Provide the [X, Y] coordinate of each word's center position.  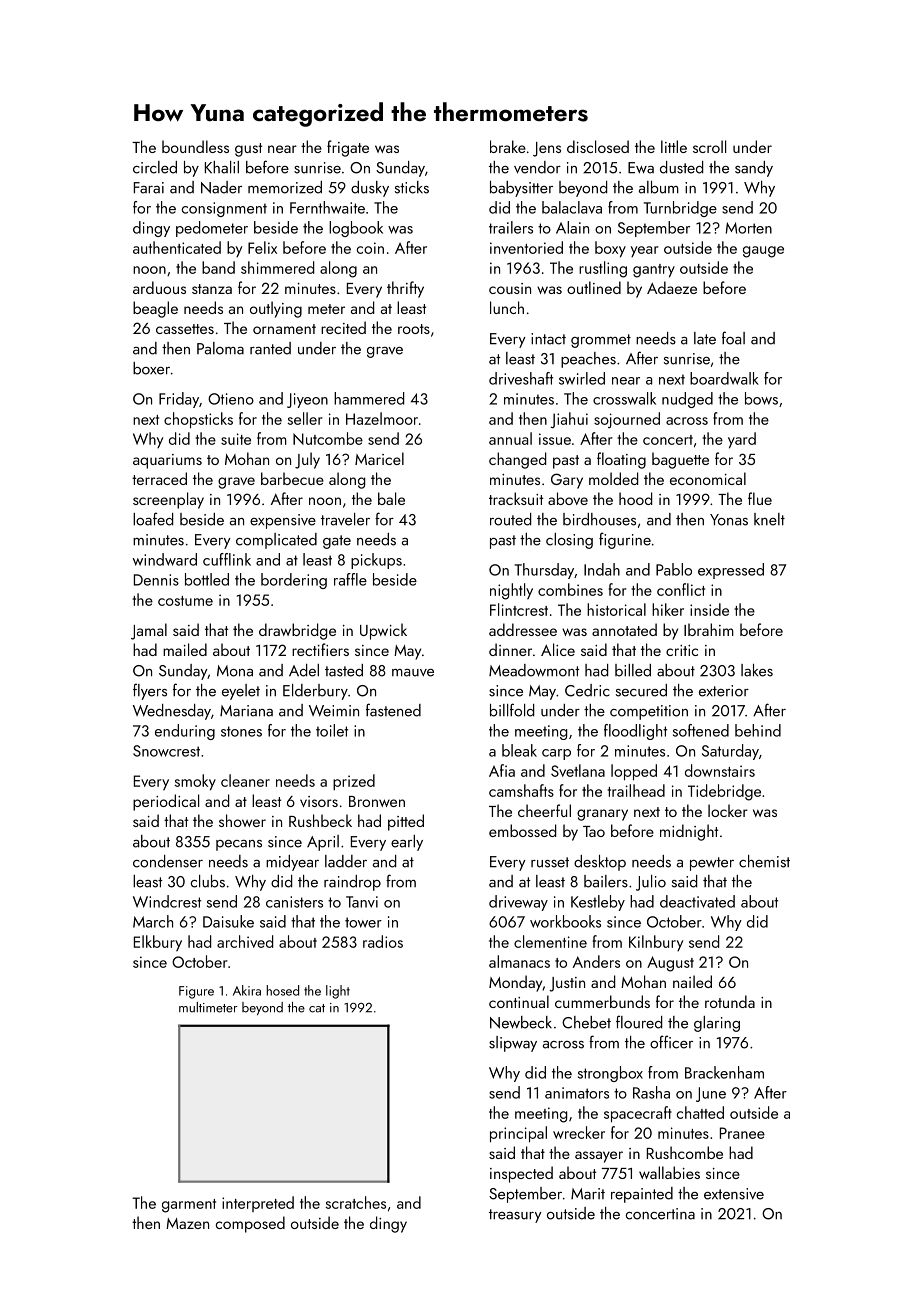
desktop [600, 863]
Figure [196, 992]
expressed [731, 571]
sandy [754, 169]
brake [508, 146]
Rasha [651, 1092]
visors [319, 801]
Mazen [187, 1223]
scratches [356, 1202]
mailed [185, 649]
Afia [502, 770]
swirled [582, 378]
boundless [195, 146]
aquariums [167, 461]
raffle [350, 579]
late [705, 338]
